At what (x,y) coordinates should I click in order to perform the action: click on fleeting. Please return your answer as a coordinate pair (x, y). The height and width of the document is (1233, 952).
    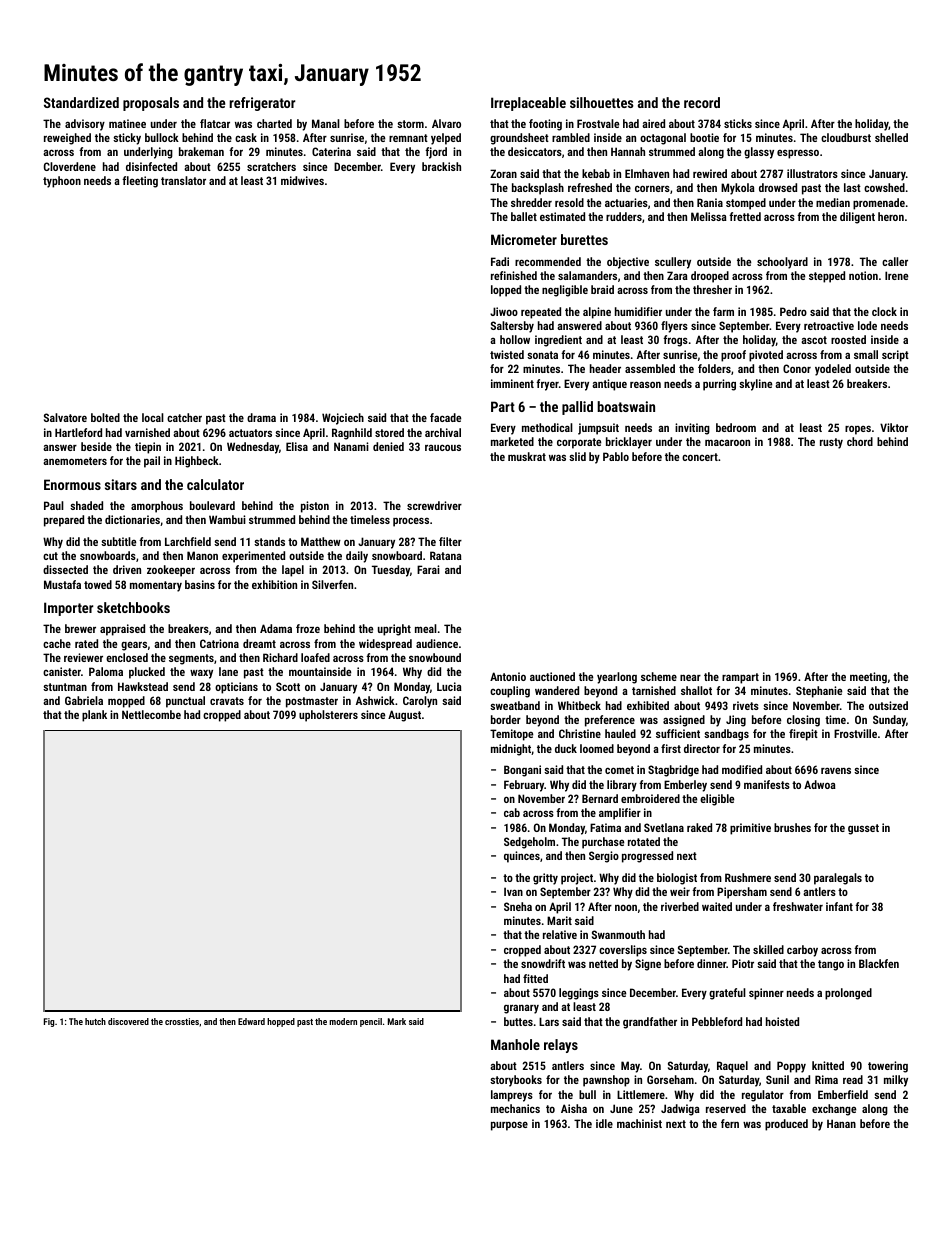
    Looking at the image, I should click on (140, 182).
